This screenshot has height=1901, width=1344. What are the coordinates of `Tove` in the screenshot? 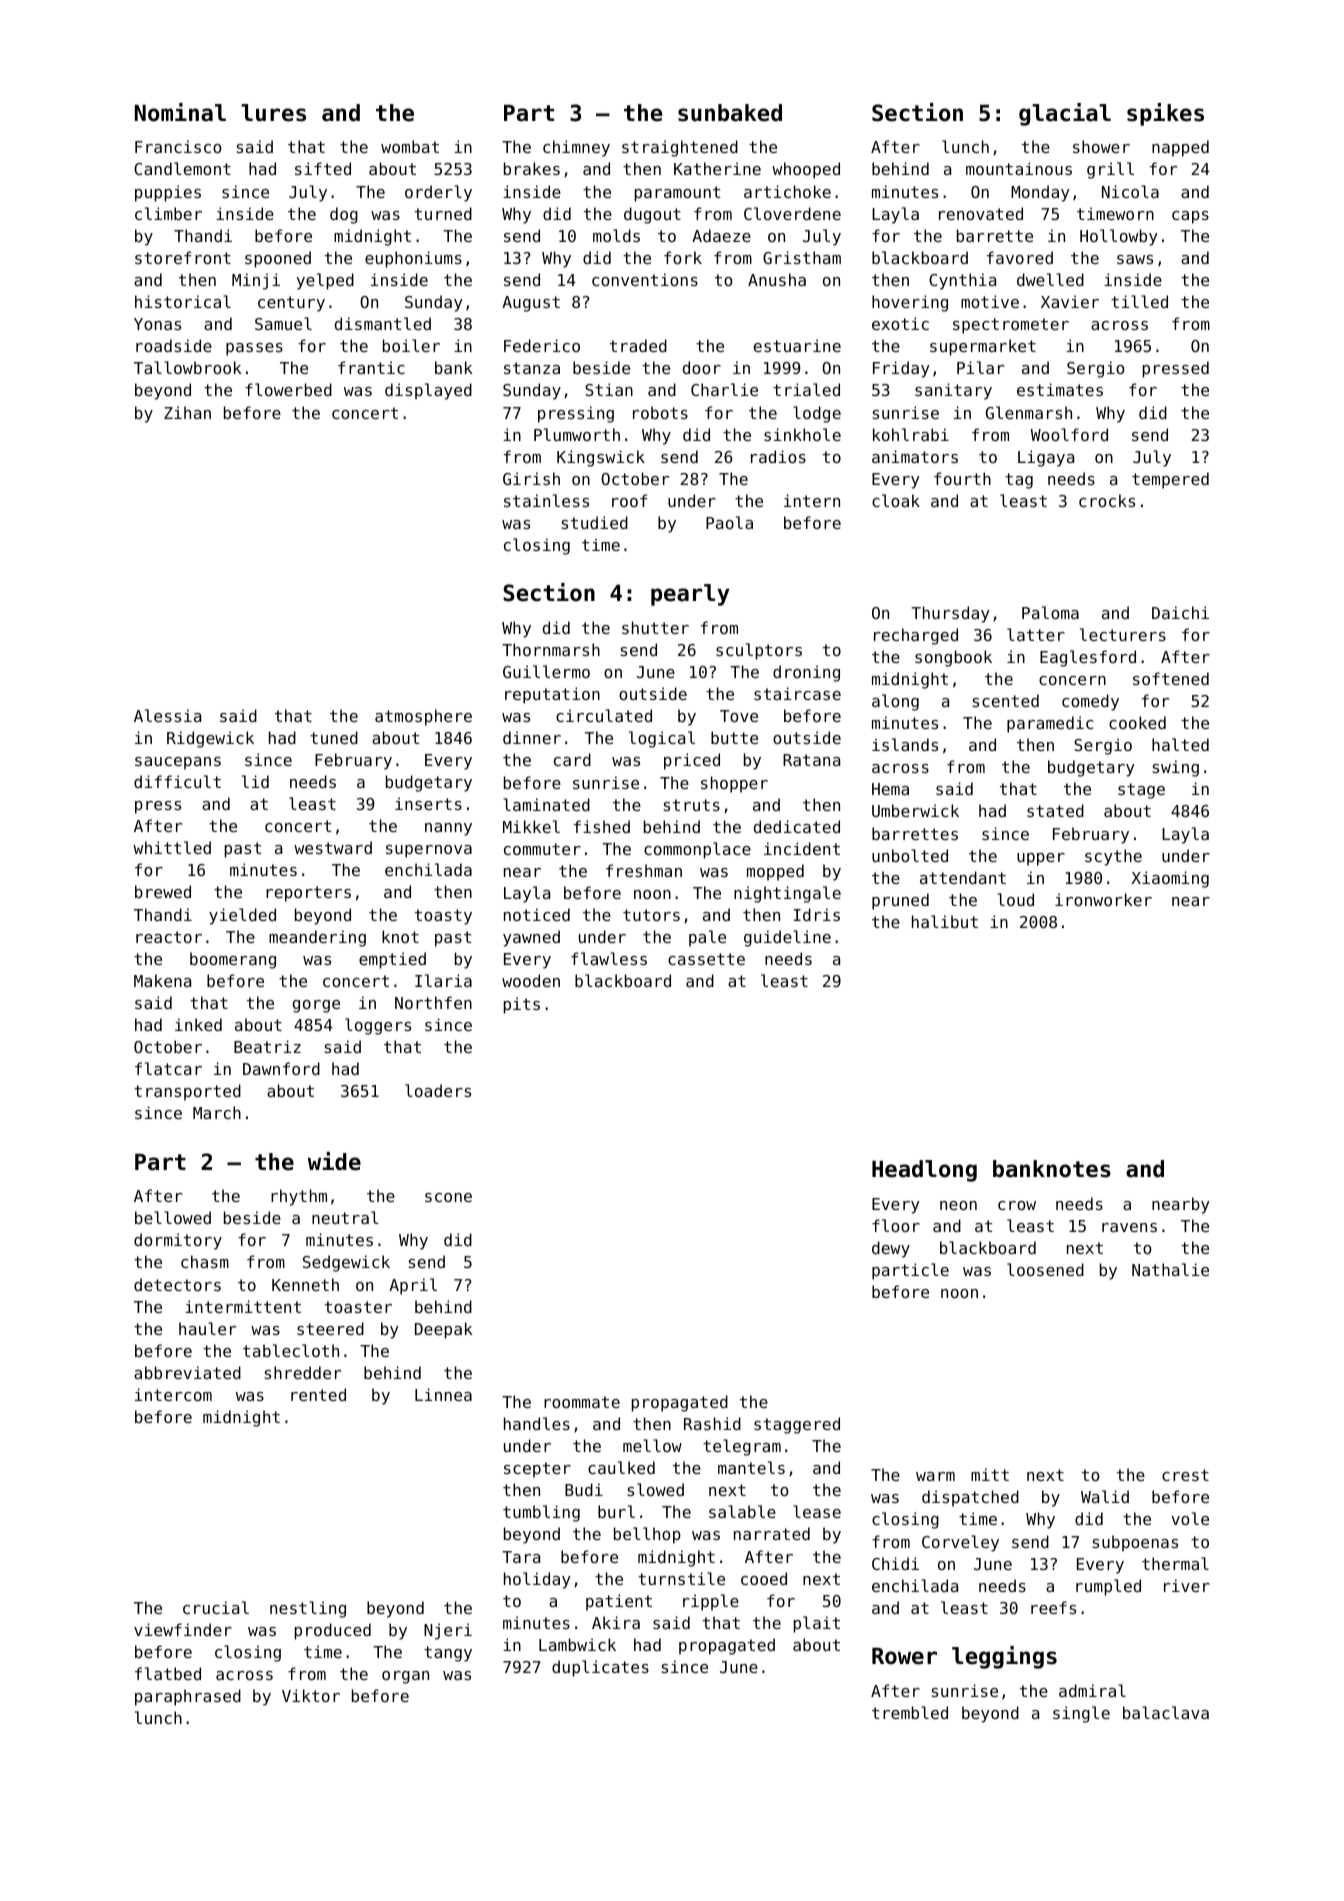 It's located at (739, 716).
